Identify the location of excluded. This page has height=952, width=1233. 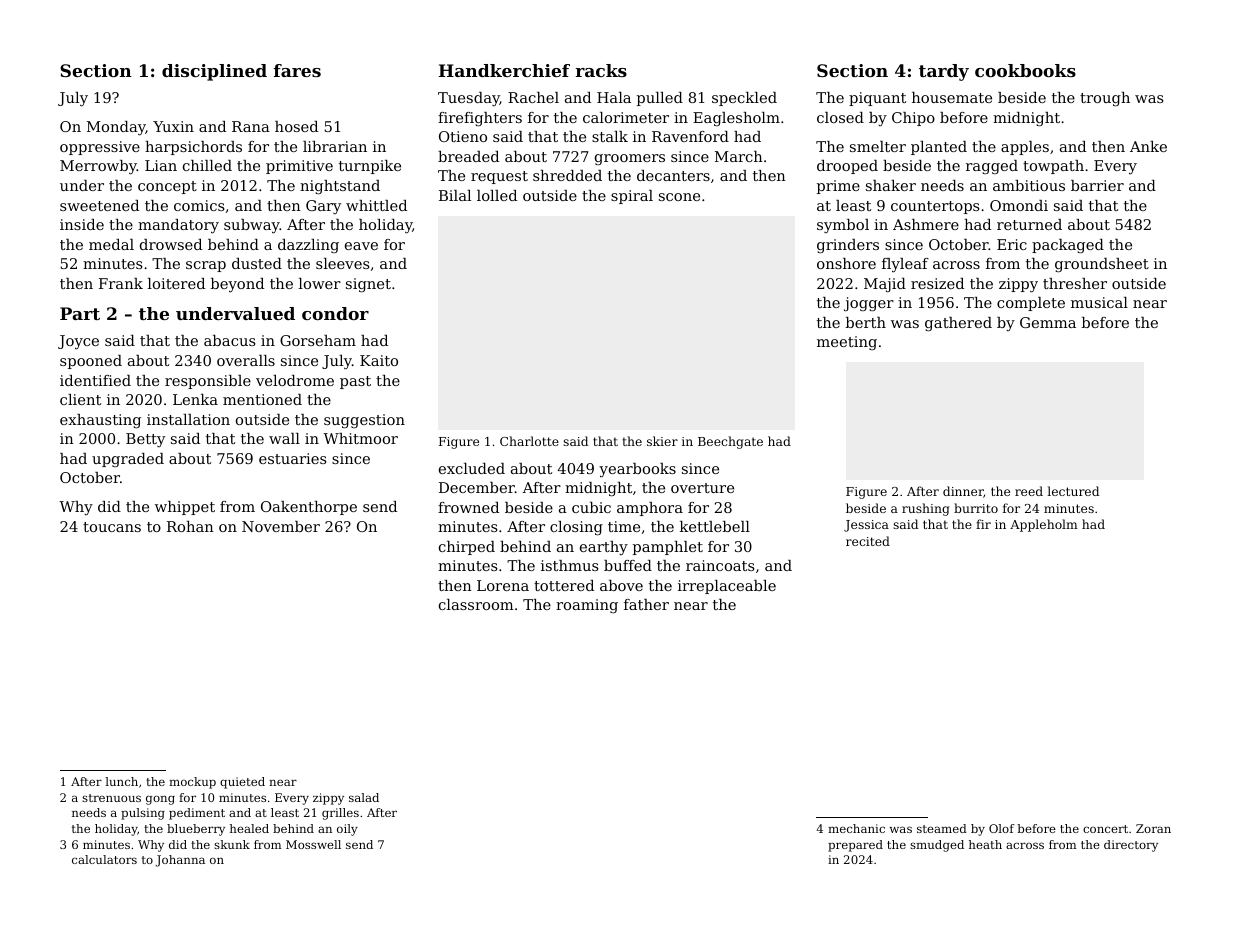
(472, 468).
